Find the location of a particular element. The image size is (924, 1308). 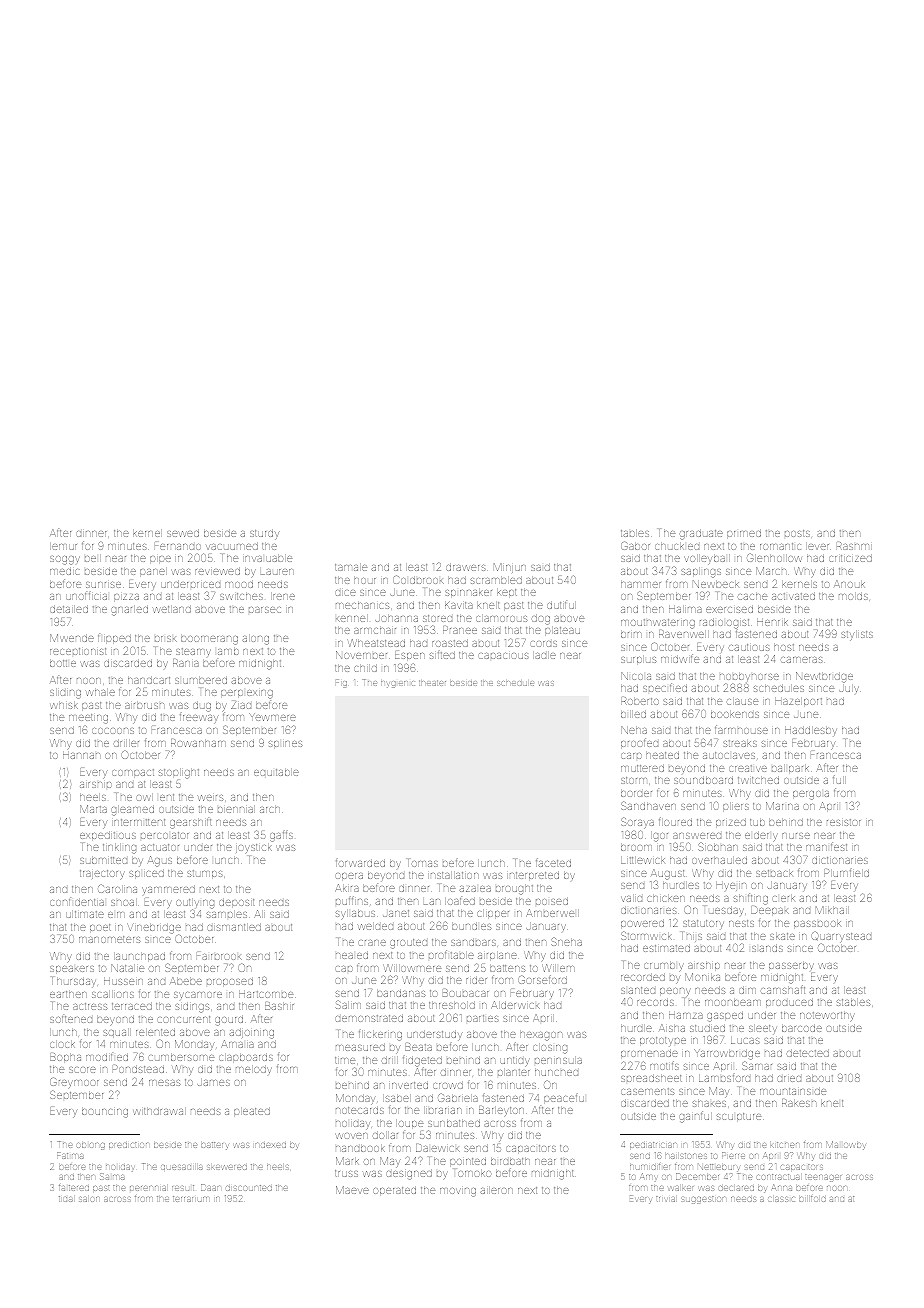

lemur is located at coordinates (63, 546).
